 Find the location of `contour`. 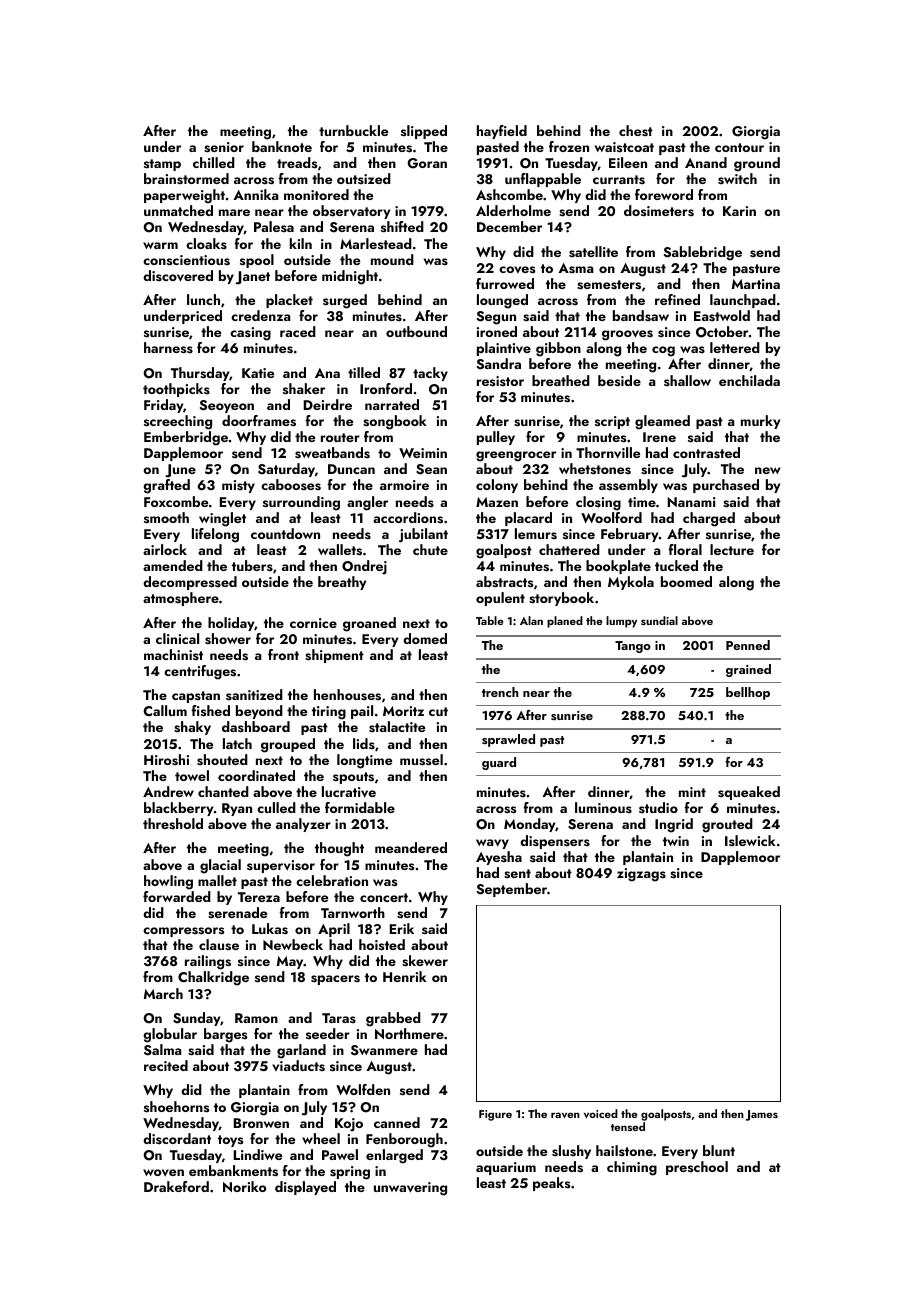

contour is located at coordinates (739, 147).
